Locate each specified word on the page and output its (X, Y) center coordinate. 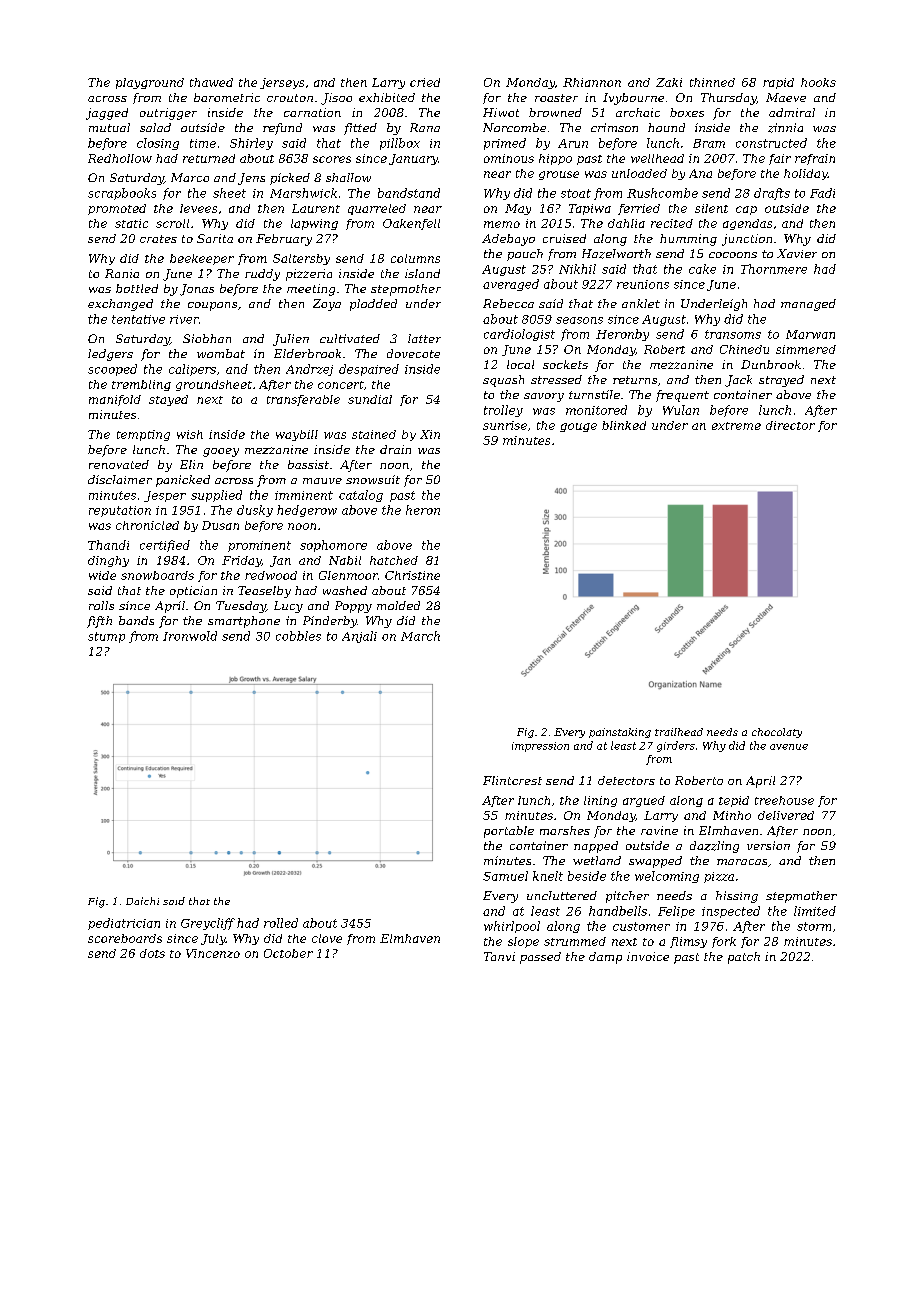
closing (158, 144)
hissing (737, 897)
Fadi (822, 193)
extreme (736, 426)
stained (374, 434)
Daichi (142, 901)
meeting (311, 290)
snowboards (157, 575)
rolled (281, 923)
